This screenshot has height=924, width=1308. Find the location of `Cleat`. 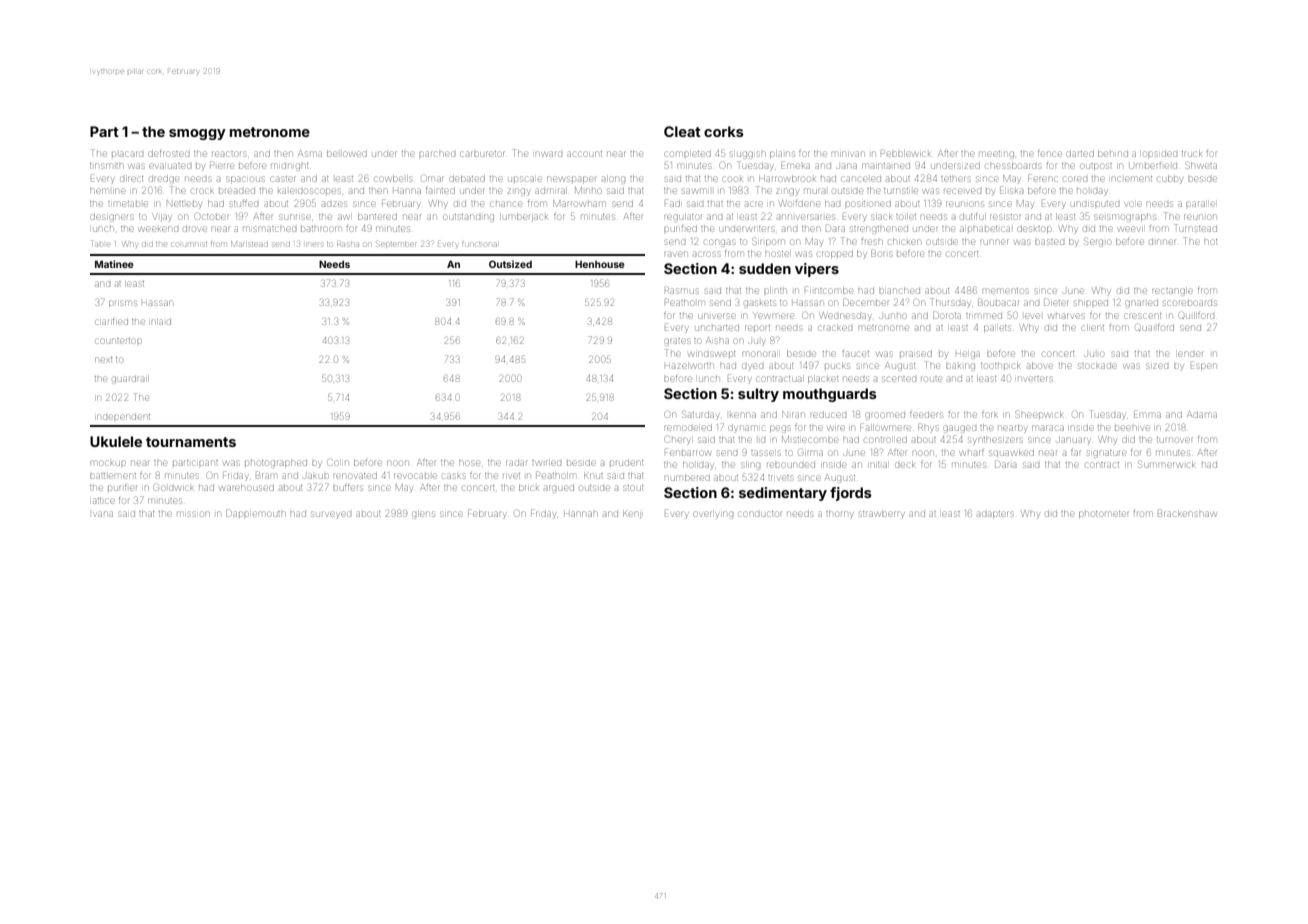

Cleat is located at coordinates (682, 131).
